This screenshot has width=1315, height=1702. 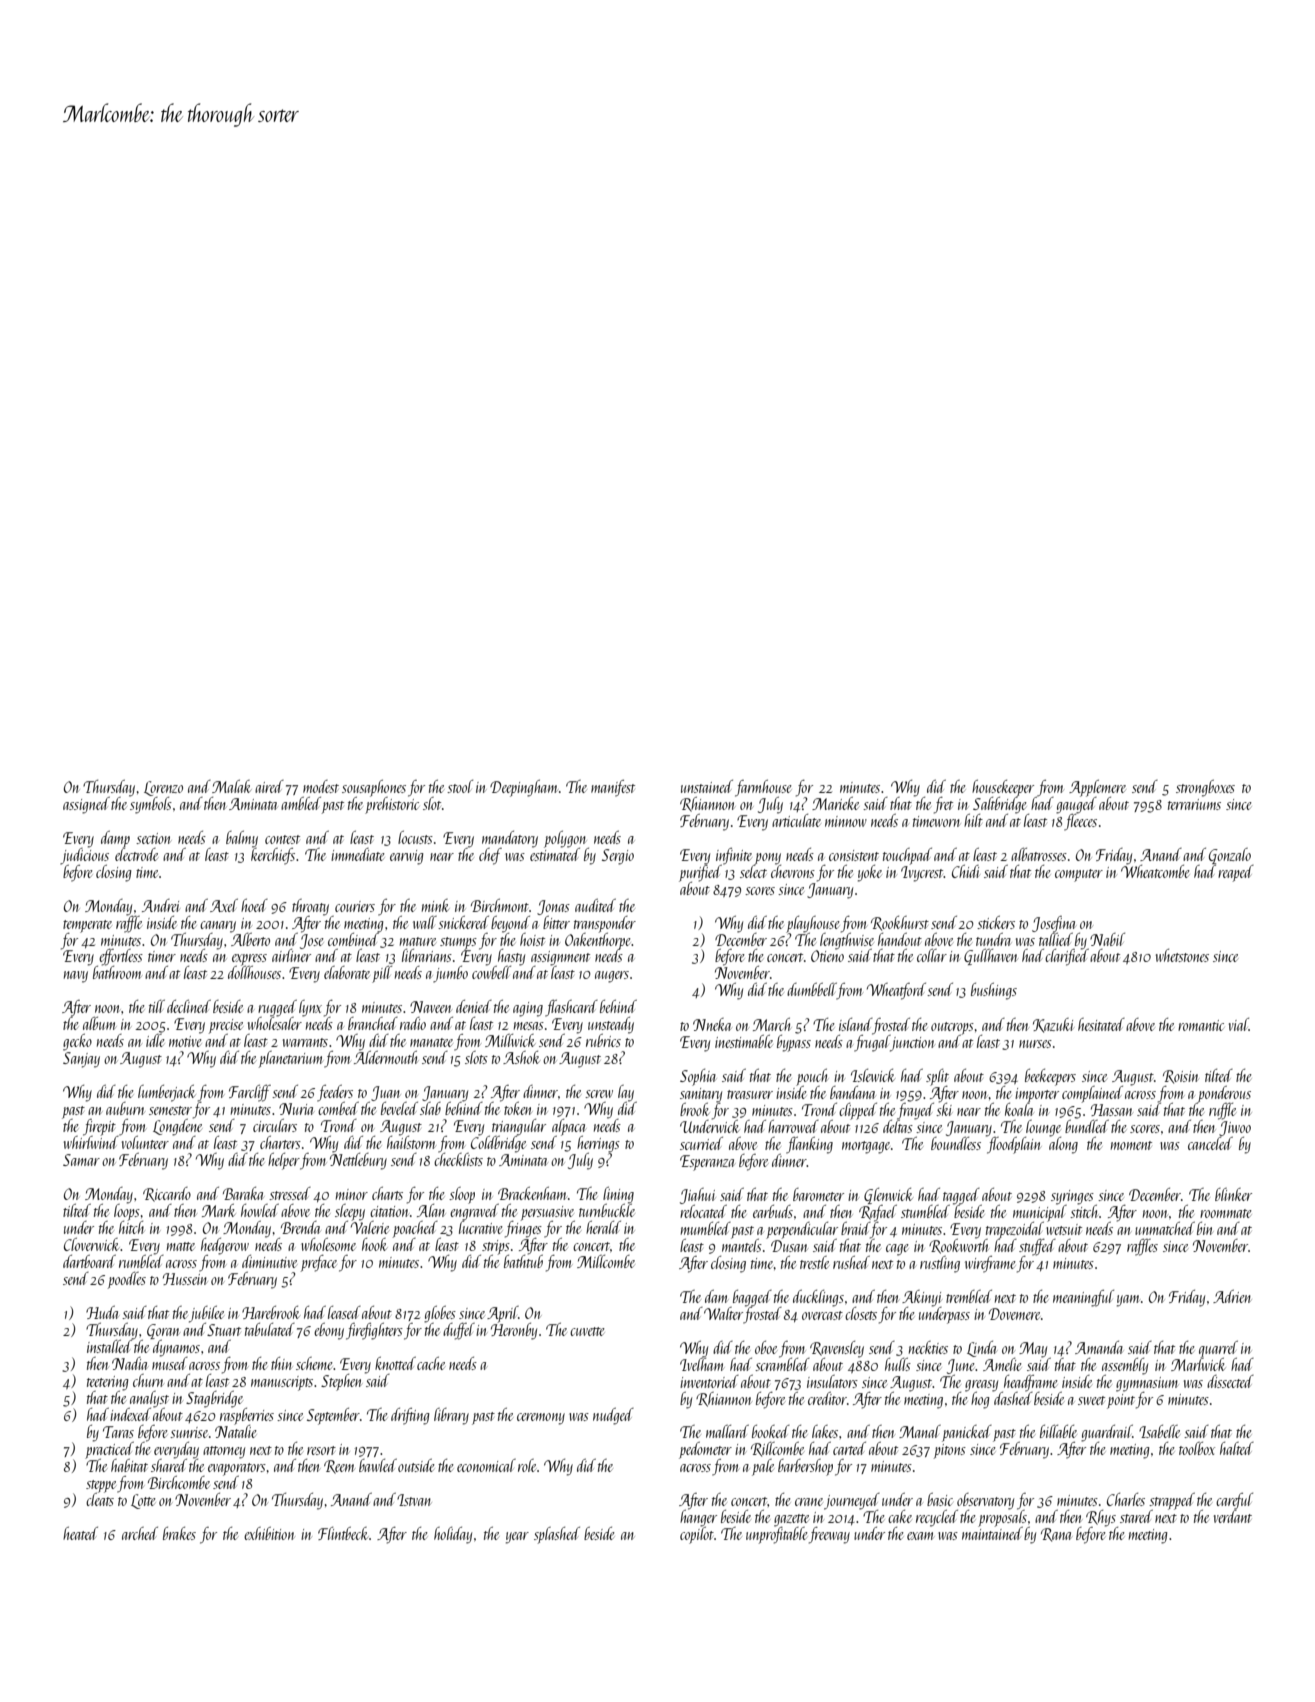 What do you see at coordinates (328, 1244) in the screenshot?
I see `wholesome` at bounding box center [328, 1244].
